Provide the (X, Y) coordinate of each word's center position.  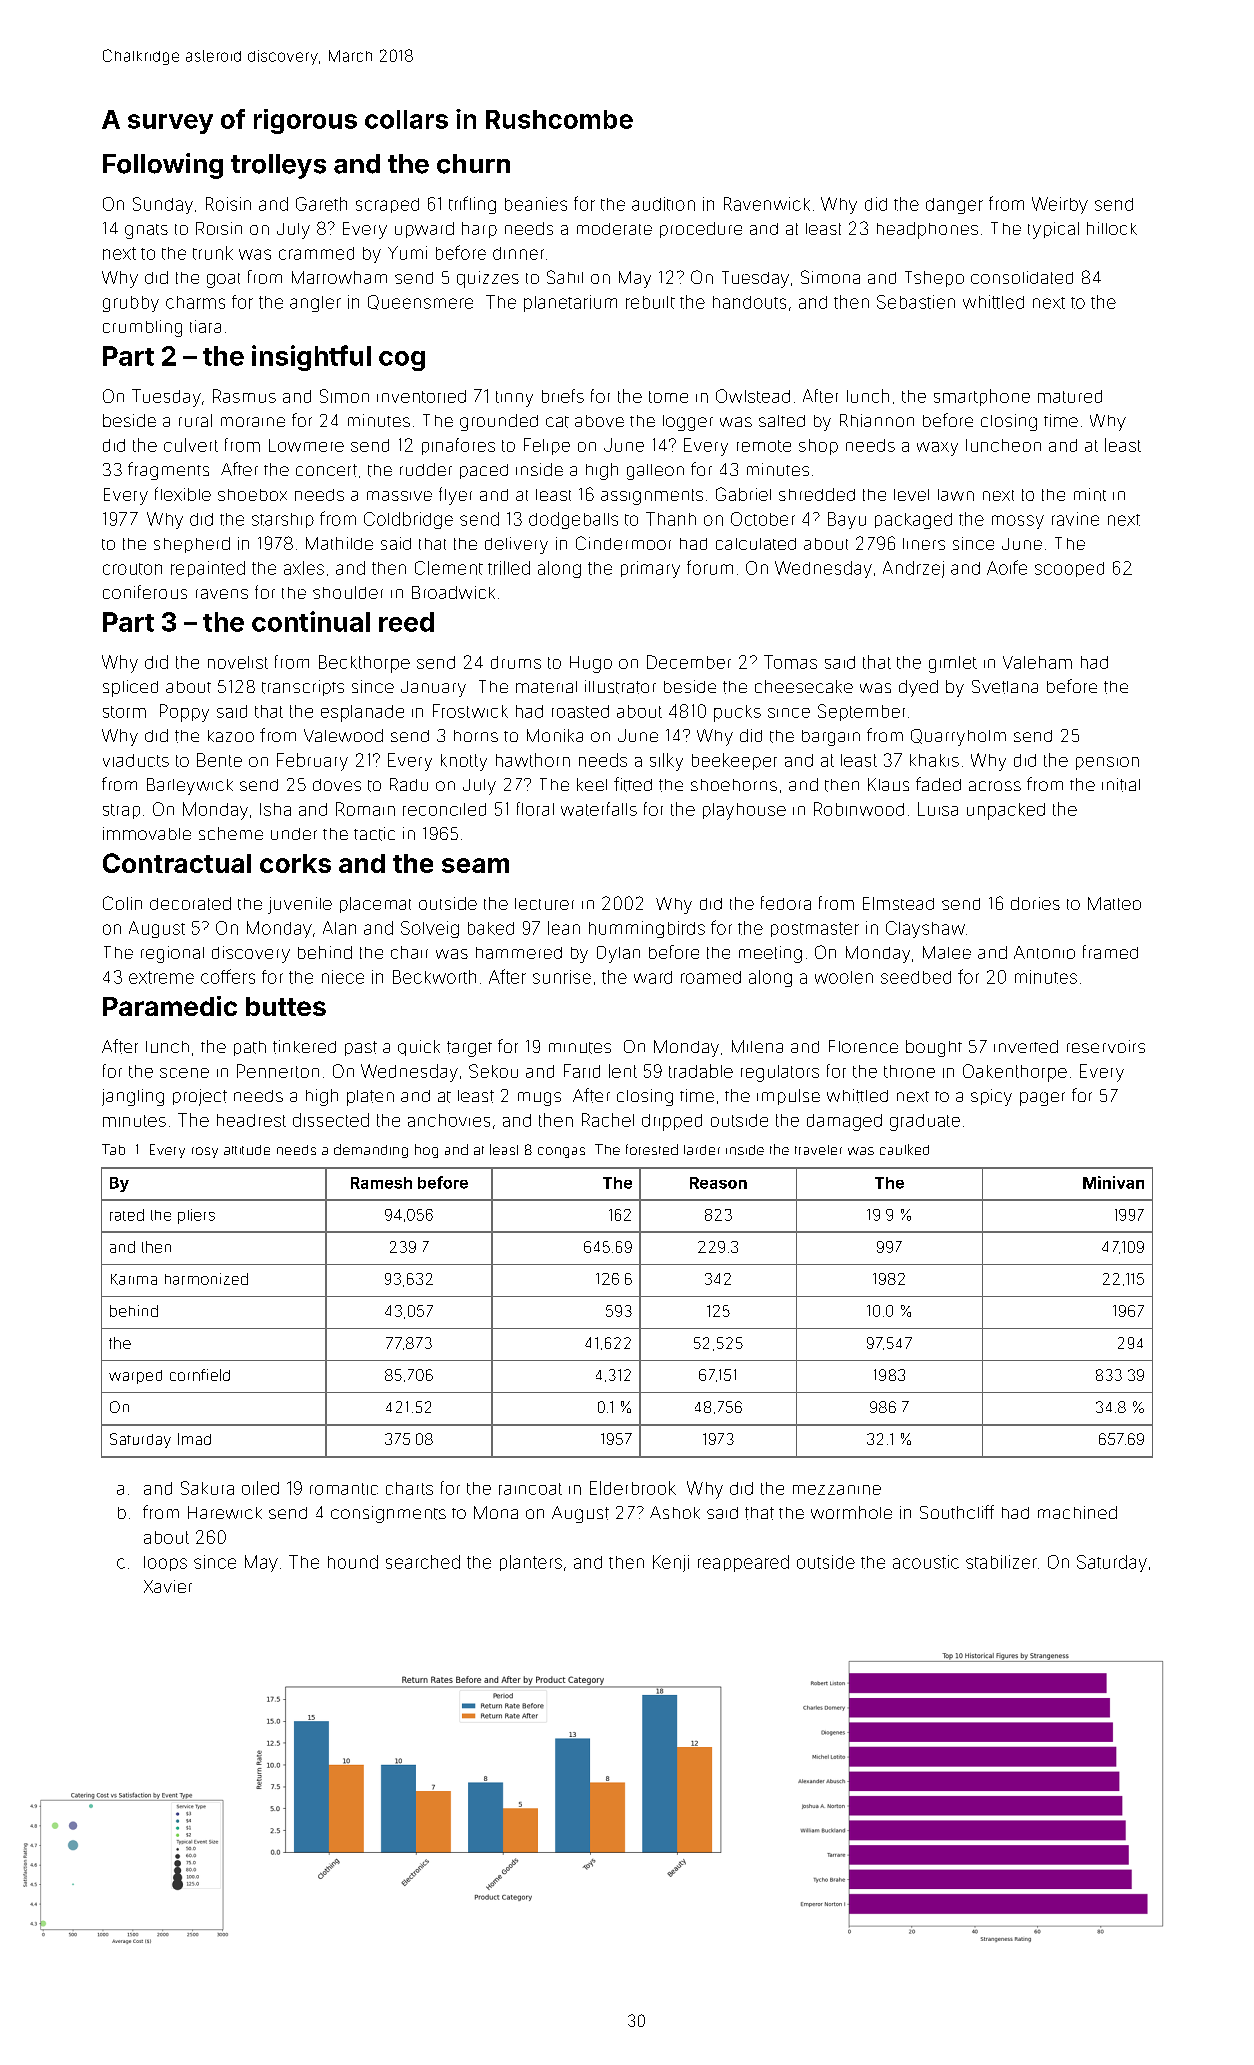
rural (195, 420)
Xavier (168, 1586)
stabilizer (1001, 1562)
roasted (580, 711)
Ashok (675, 1512)
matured (1070, 396)
